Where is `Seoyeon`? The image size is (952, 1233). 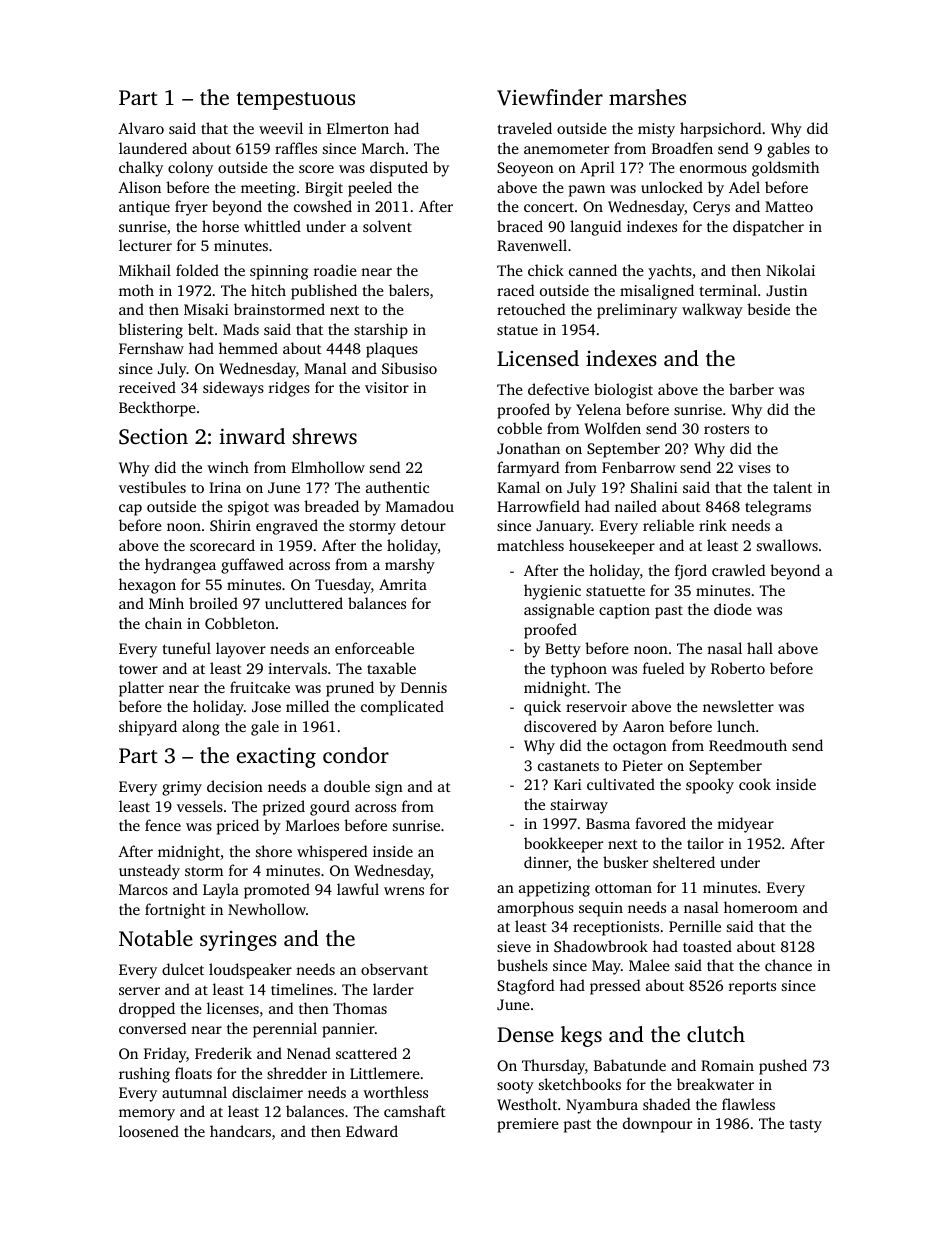 Seoyeon is located at coordinates (525, 169).
